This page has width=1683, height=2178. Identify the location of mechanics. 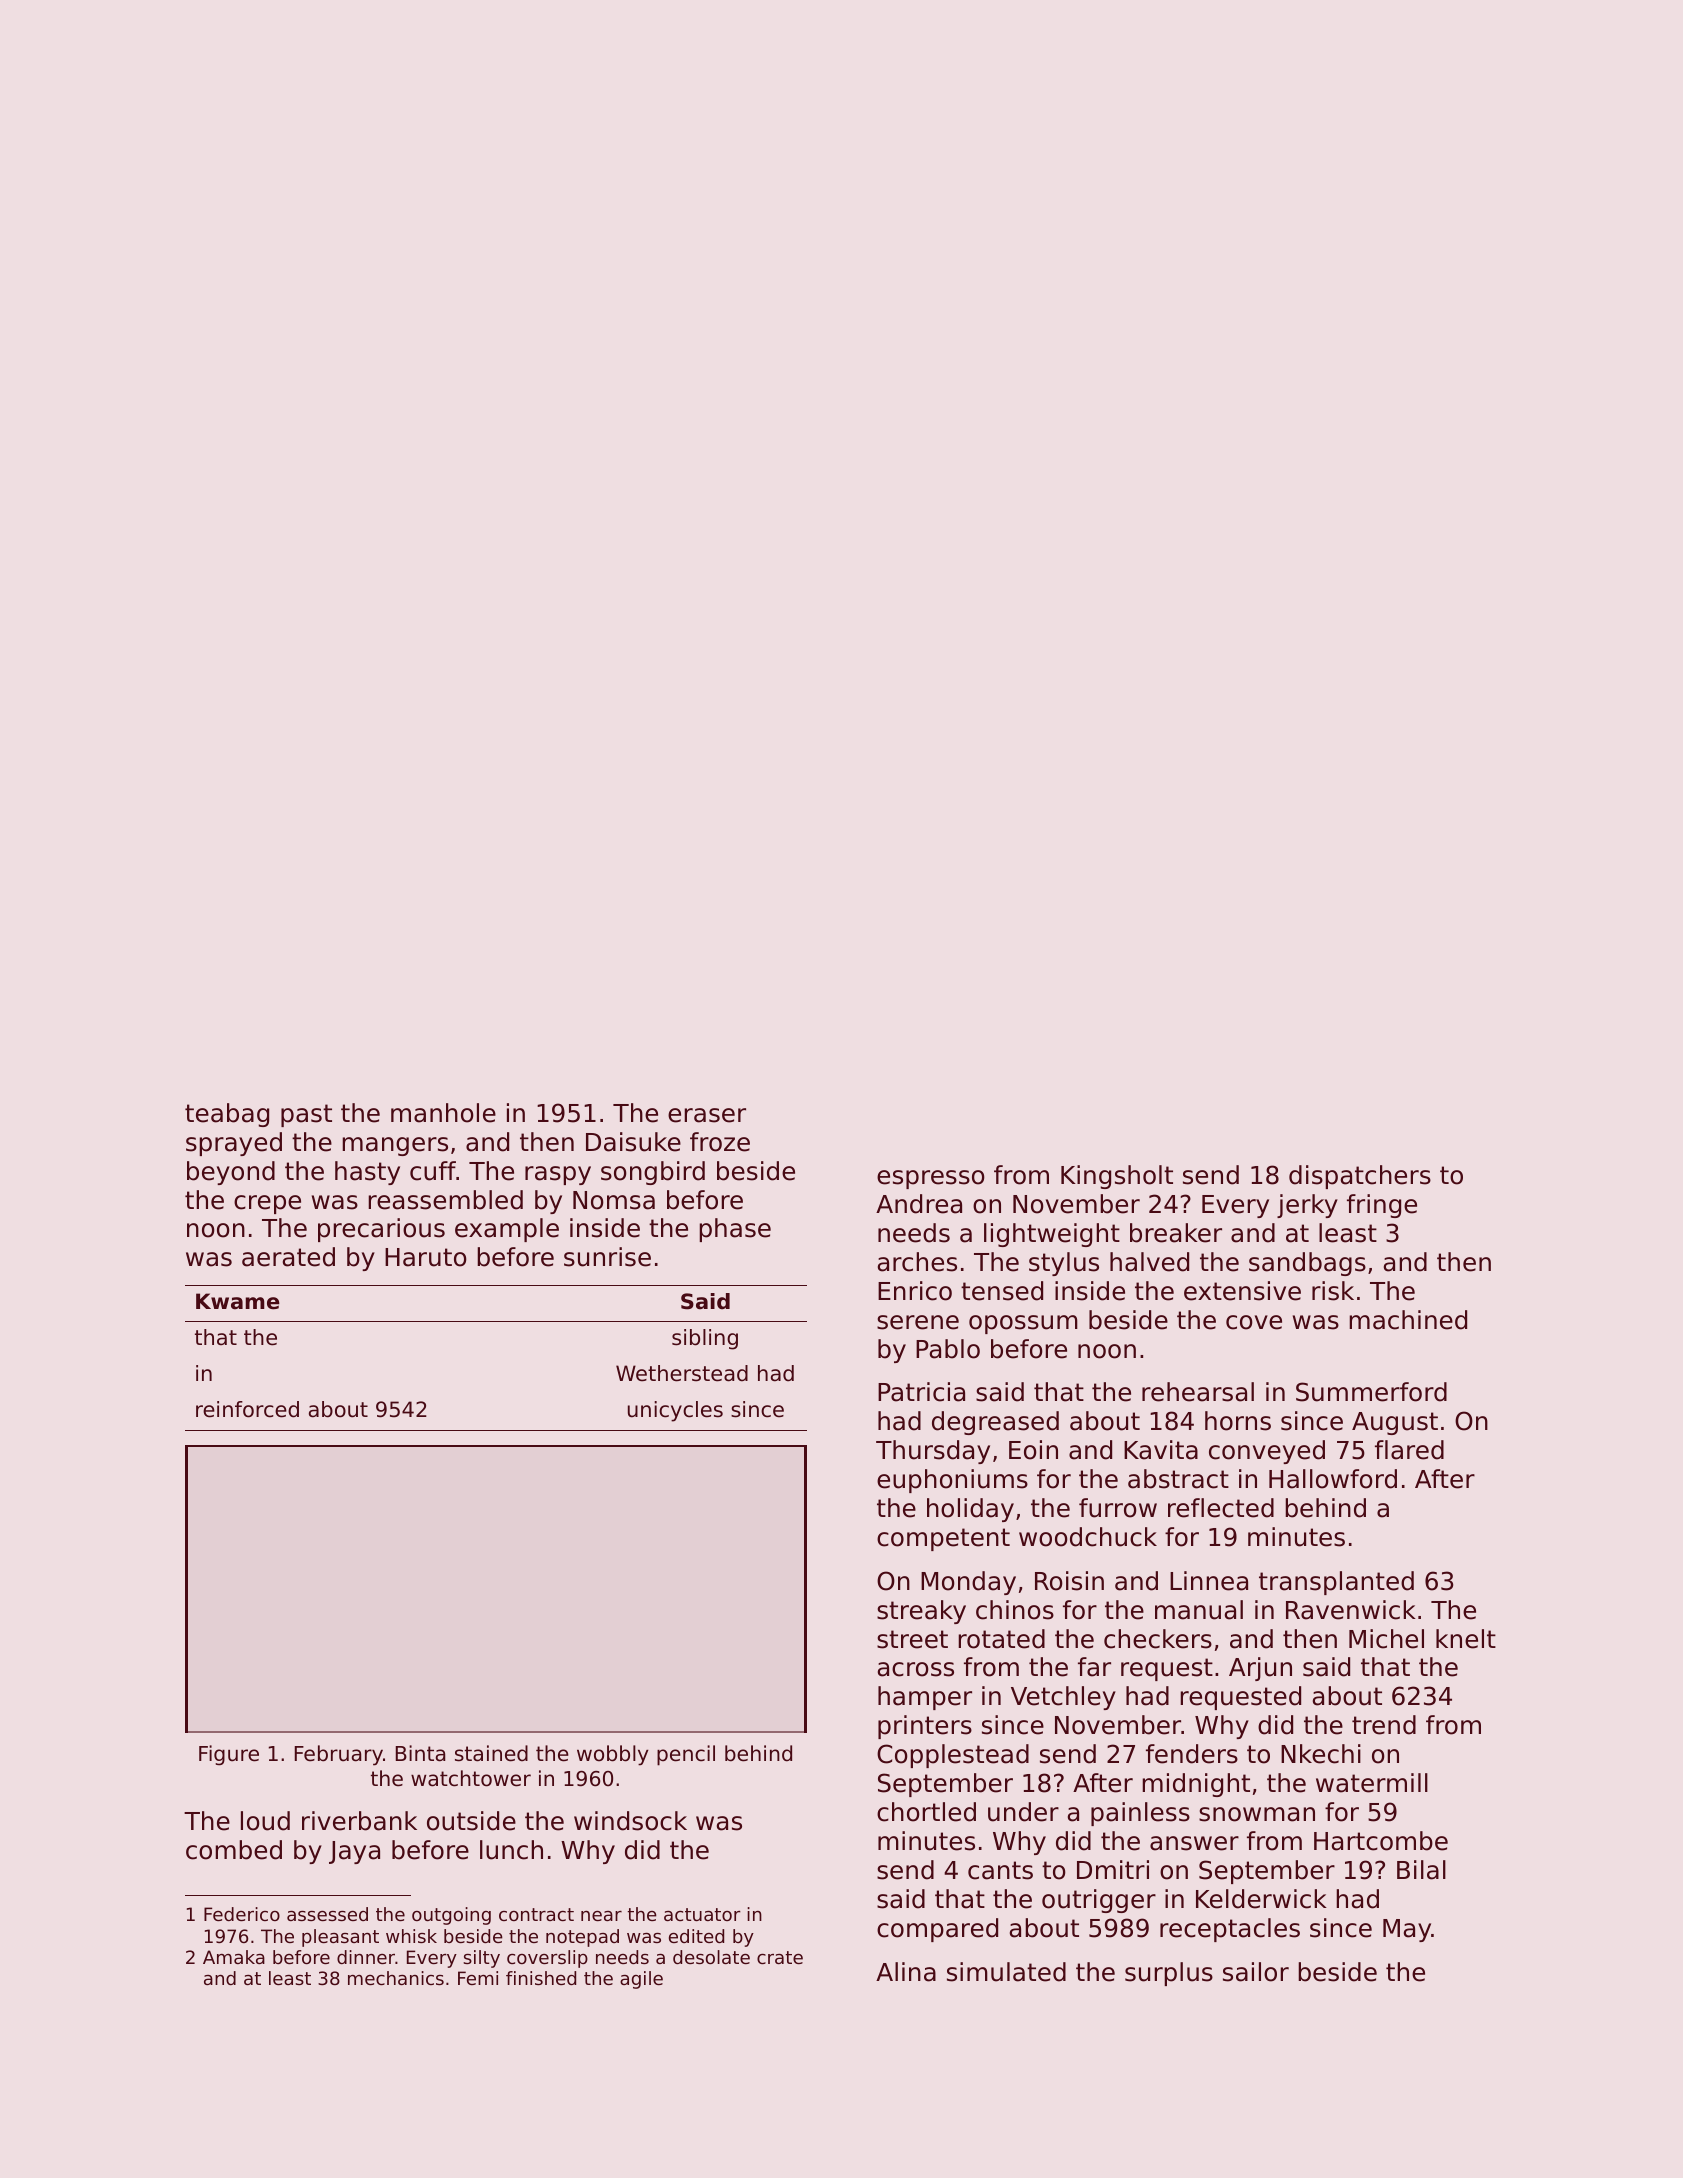
(396, 1978).
